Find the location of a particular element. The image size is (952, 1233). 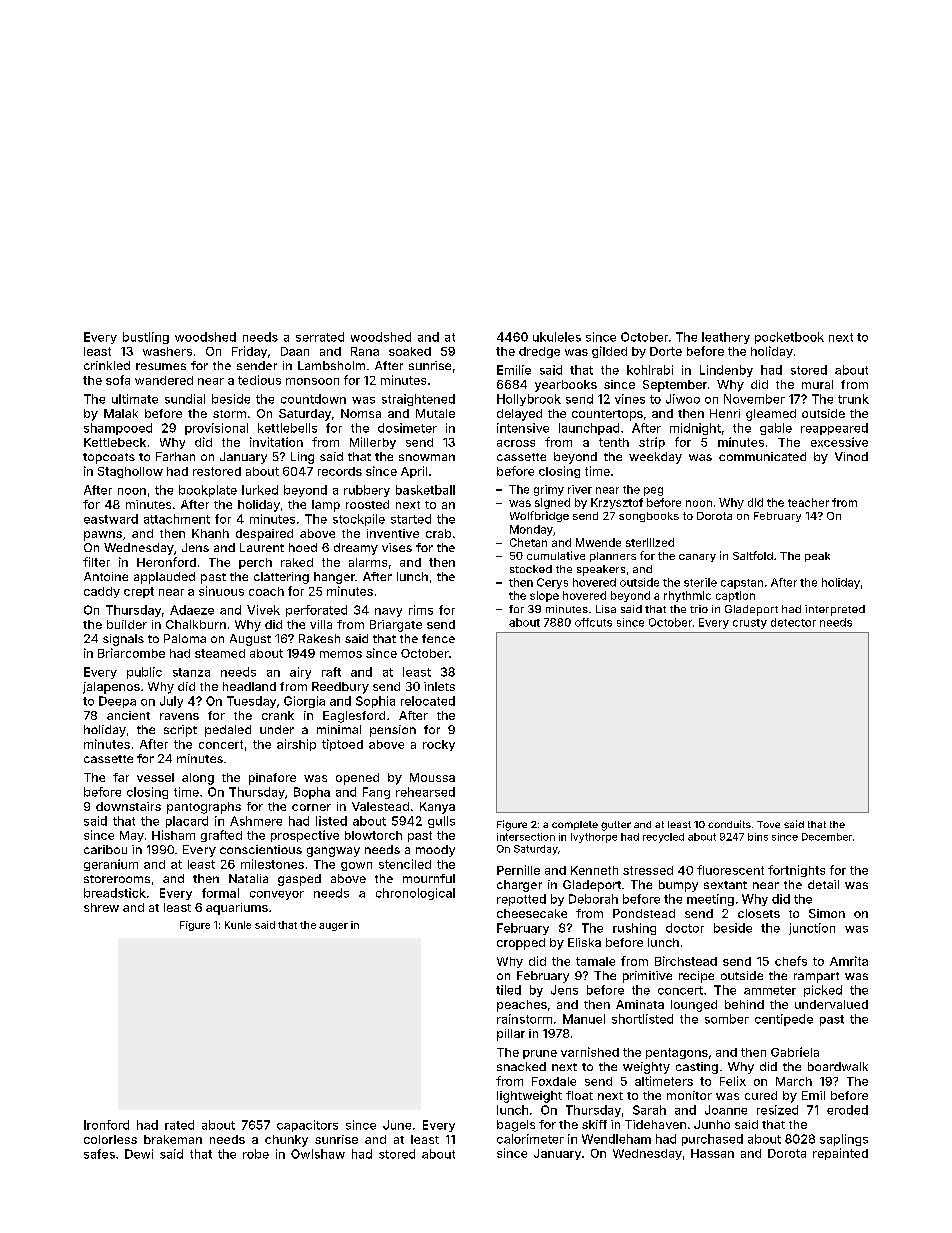

sextant is located at coordinates (725, 885).
